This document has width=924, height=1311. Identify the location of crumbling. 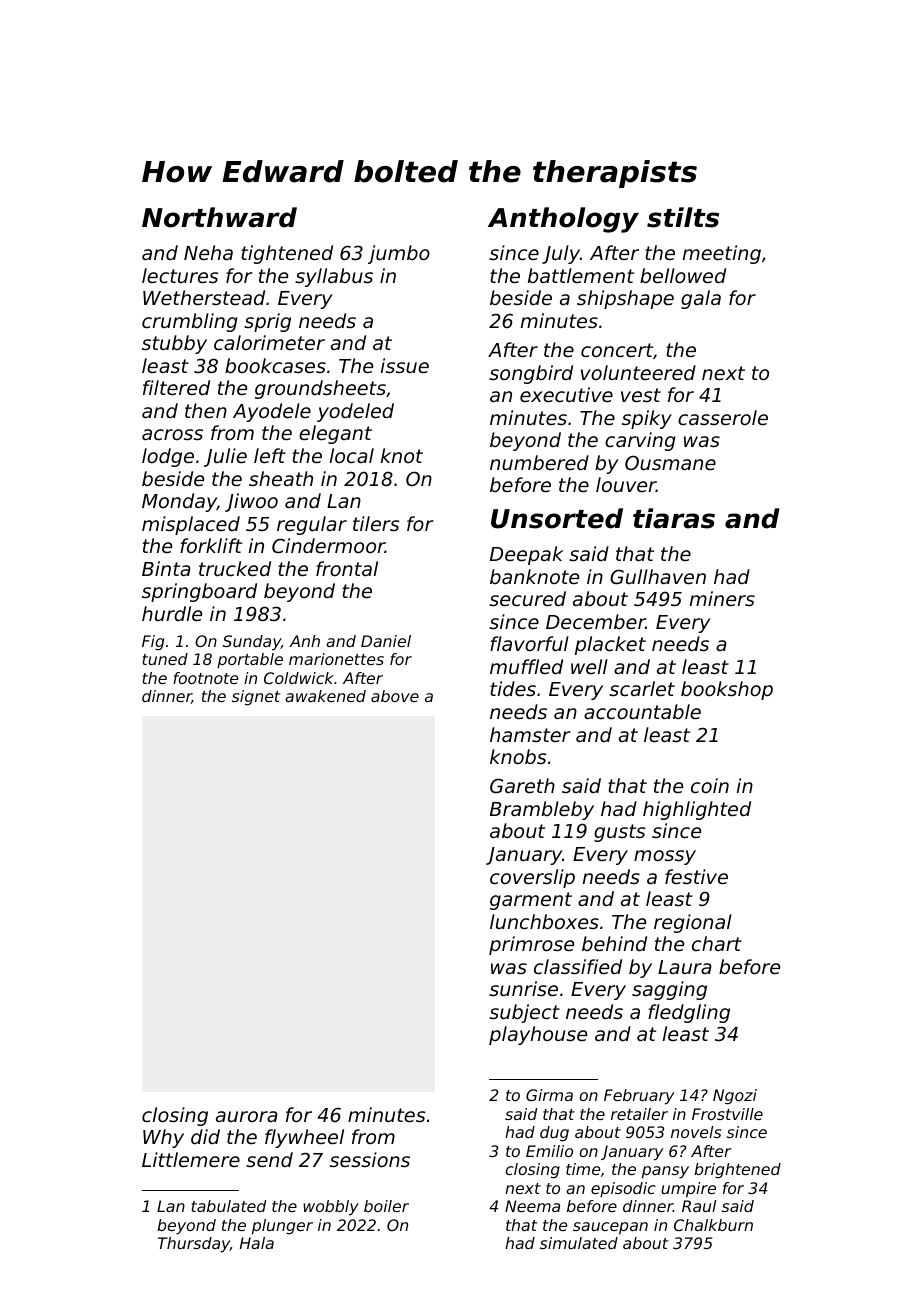
(190, 322).
